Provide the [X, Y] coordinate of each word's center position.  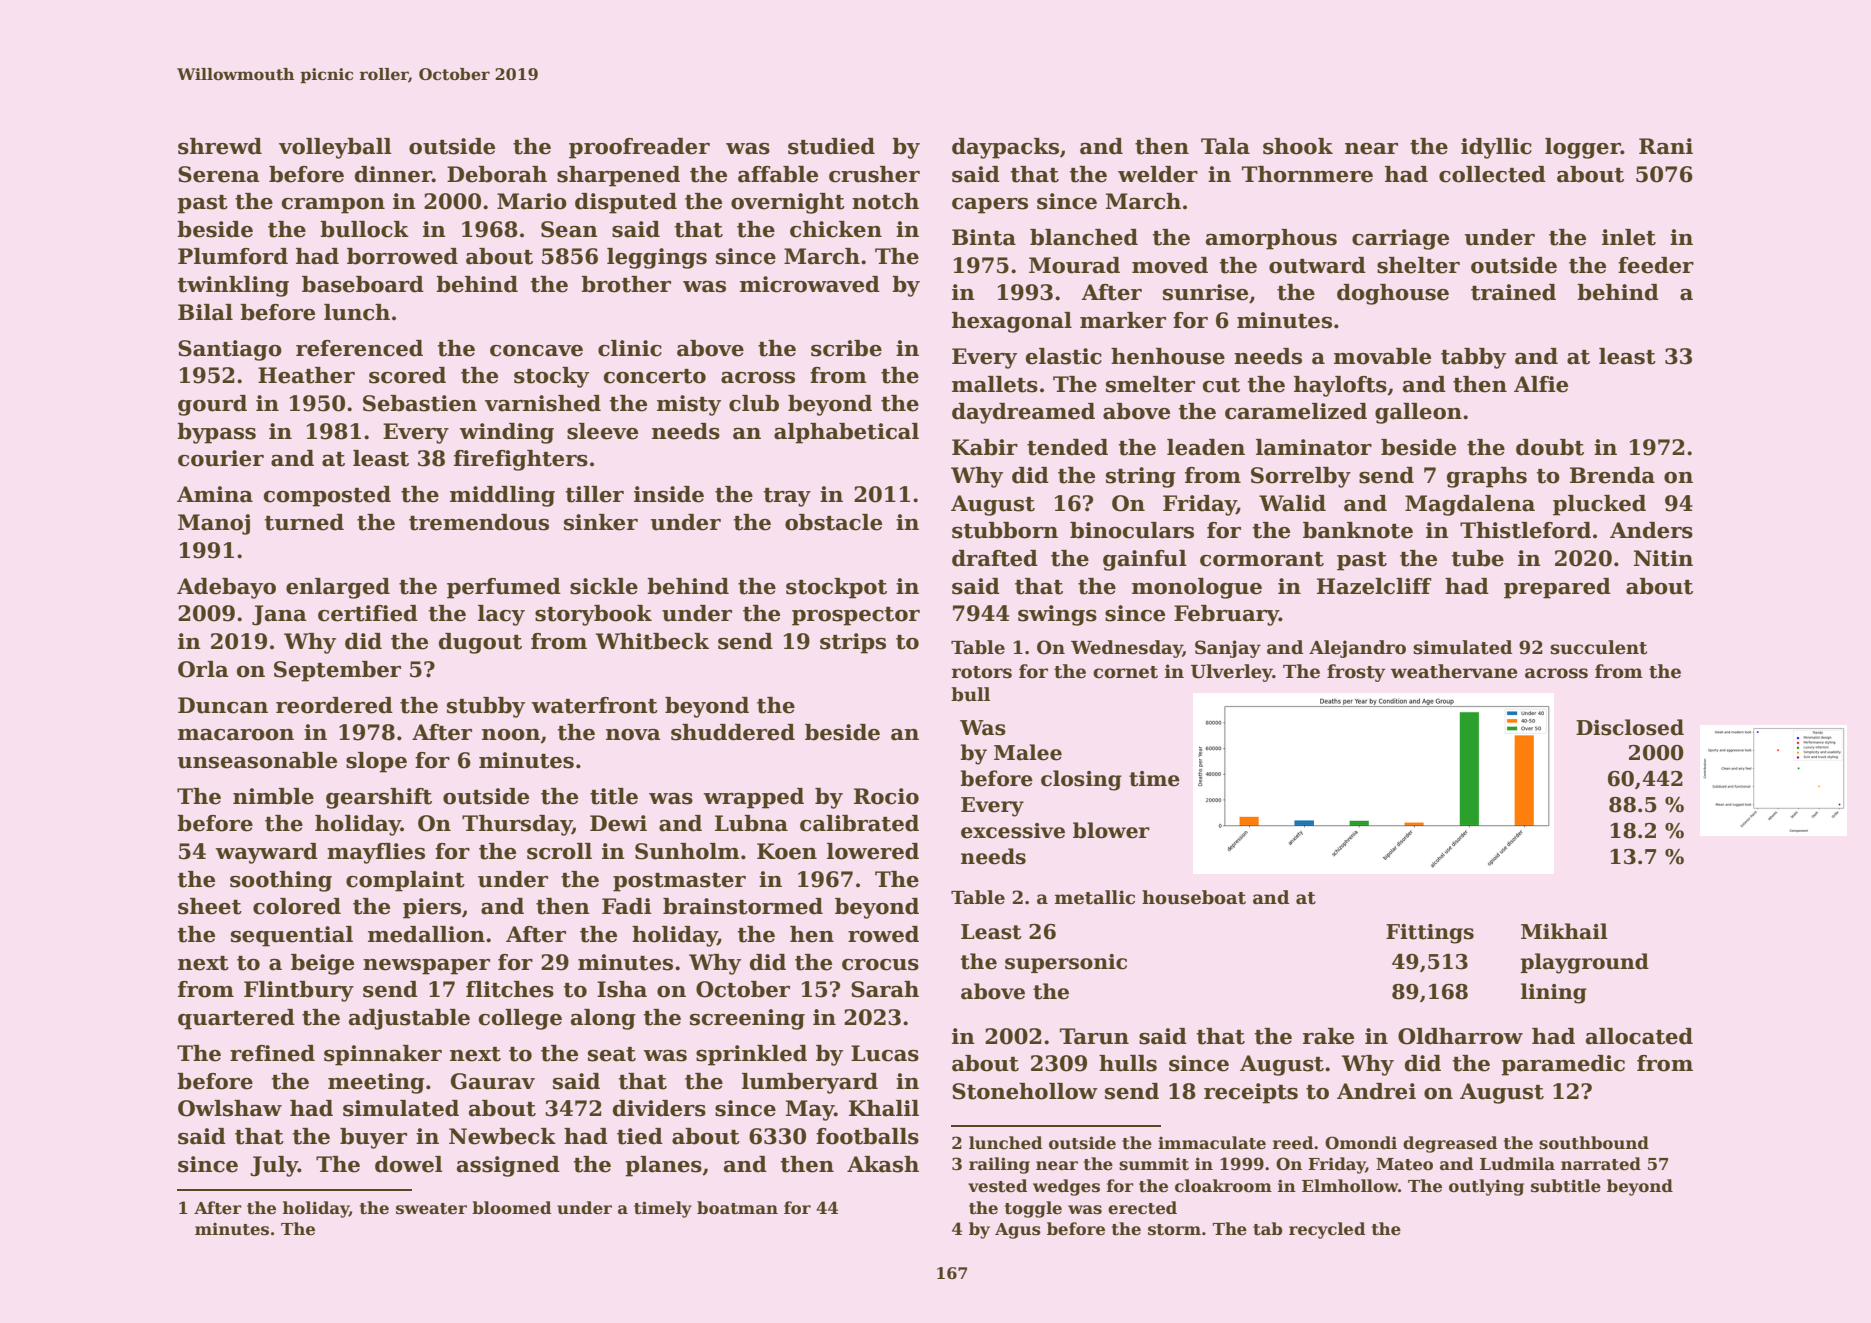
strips [853, 643]
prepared [1557, 588]
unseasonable [257, 760]
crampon [333, 206]
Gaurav [493, 1081]
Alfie [1541, 384]
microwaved [810, 284]
